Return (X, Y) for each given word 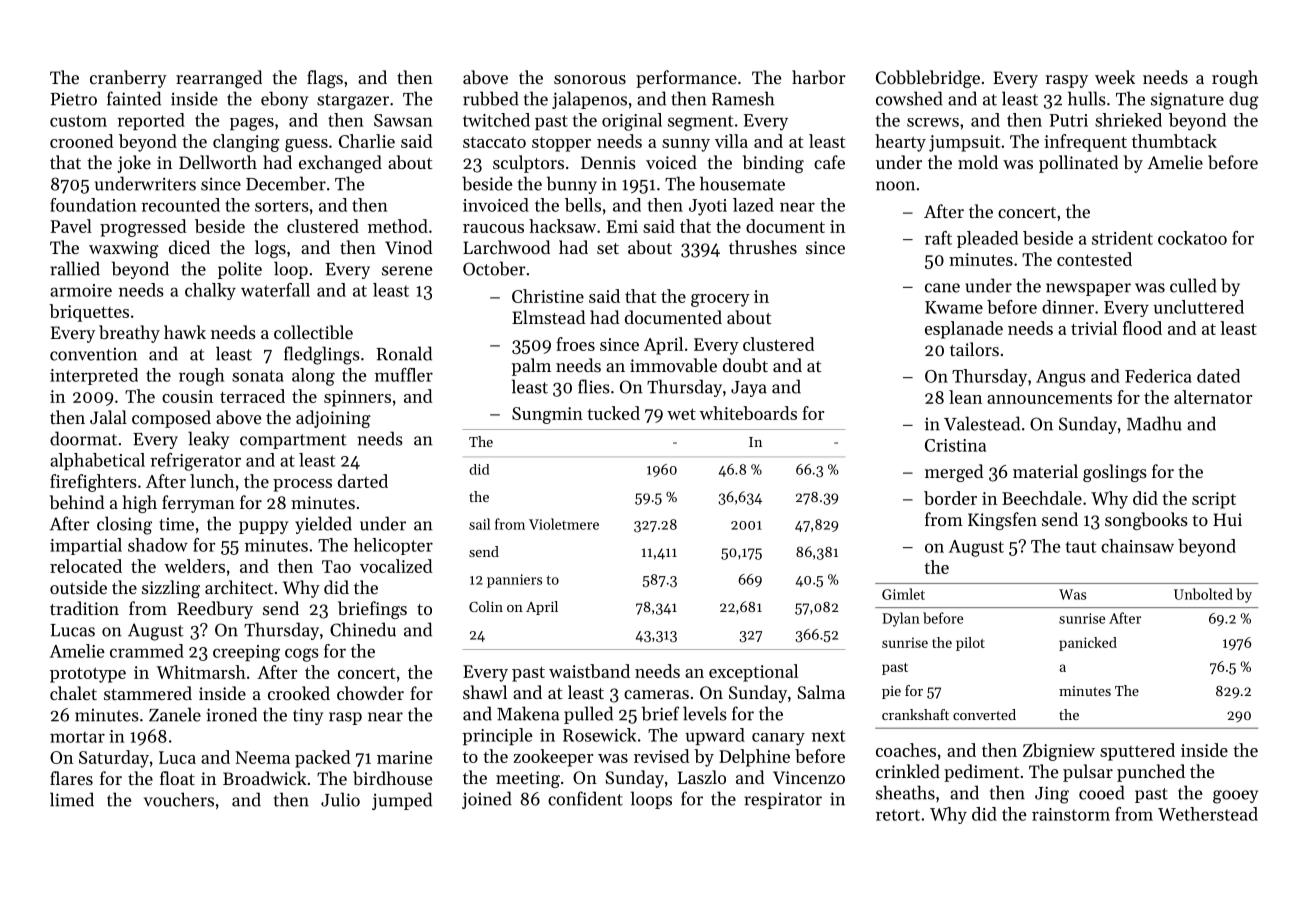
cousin (187, 396)
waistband (589, 671)
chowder (370, 693)
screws (933, 122)
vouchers (179, 799)
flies (594, 386)
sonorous (590, 79)
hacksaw (562, 226)
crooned (82, 141)
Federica (1158, 376)
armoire (81, 290)
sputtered (1137, 752)
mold (978, 162)
